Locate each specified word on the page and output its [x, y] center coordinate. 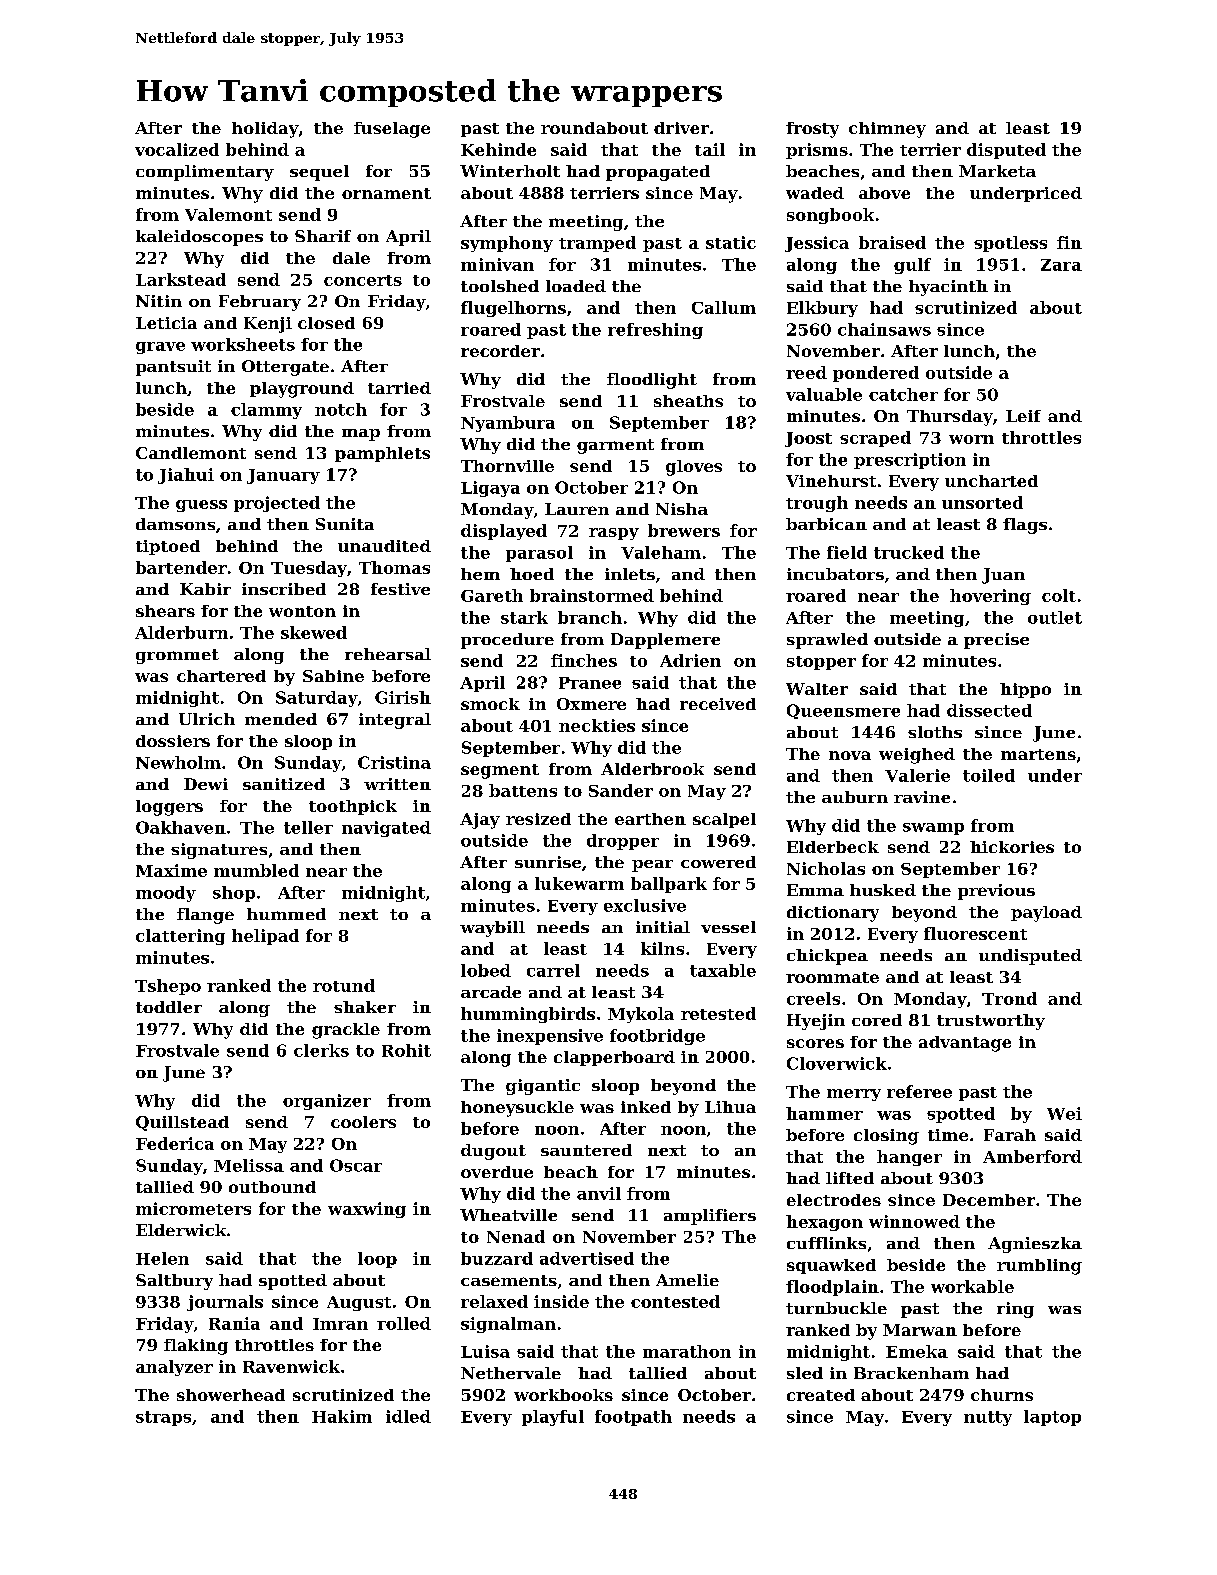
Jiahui [186, 476]
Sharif [323, 236]
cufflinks [826, 1243]
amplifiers [710, 1217]
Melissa [249, 1165]
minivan [497, 264]
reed [806, 372]
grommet [177, 656]
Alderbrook [652, 769]
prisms [817, 151]
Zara [1061, 265]
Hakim [342, 1416]
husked [883, 890]
